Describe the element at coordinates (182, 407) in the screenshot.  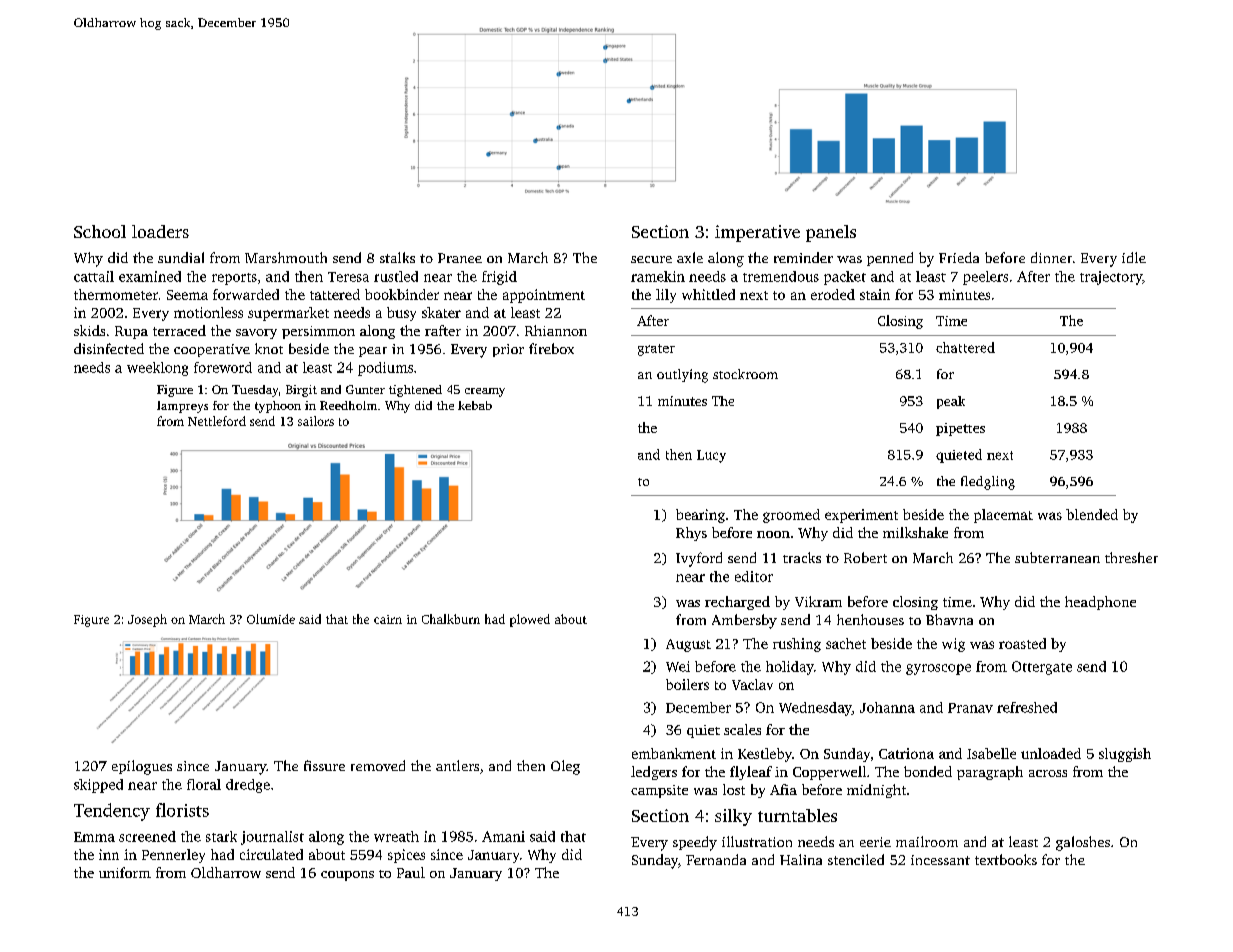
I see `lampreys` at that location.
